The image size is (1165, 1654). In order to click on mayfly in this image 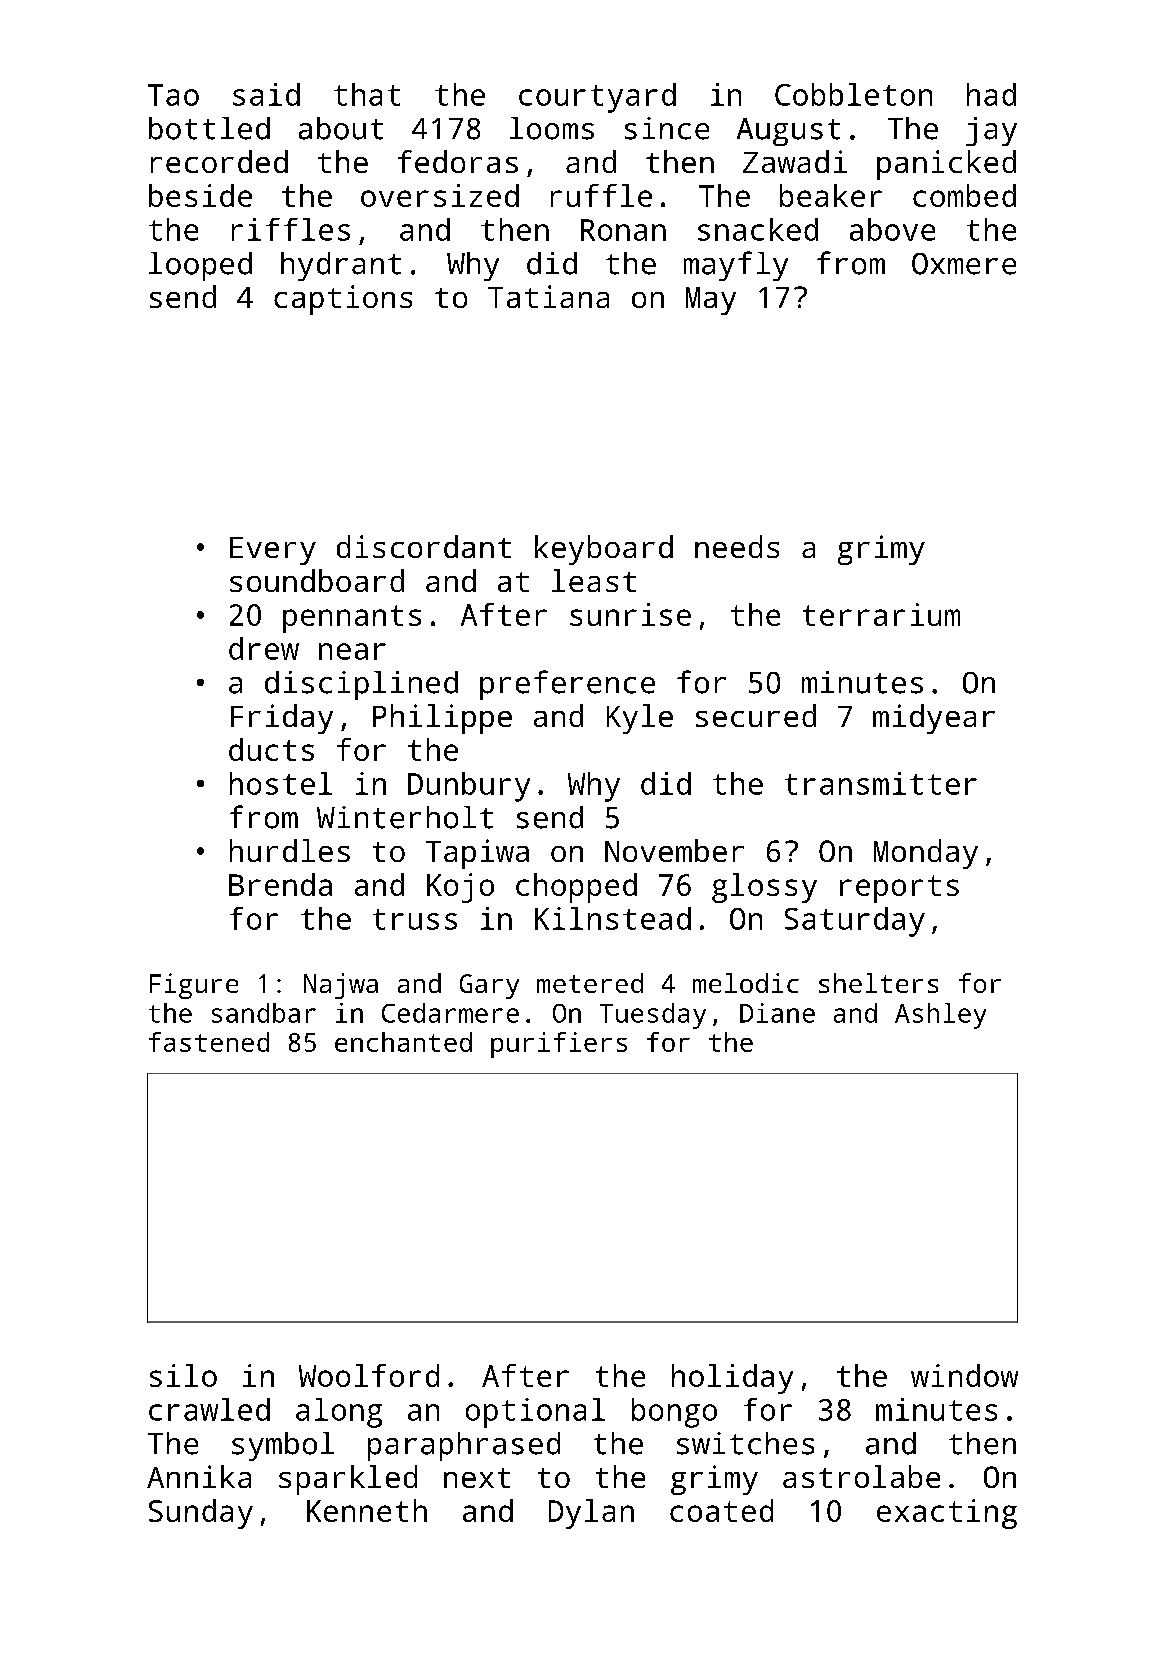, I will do `click(736, 266)`.
